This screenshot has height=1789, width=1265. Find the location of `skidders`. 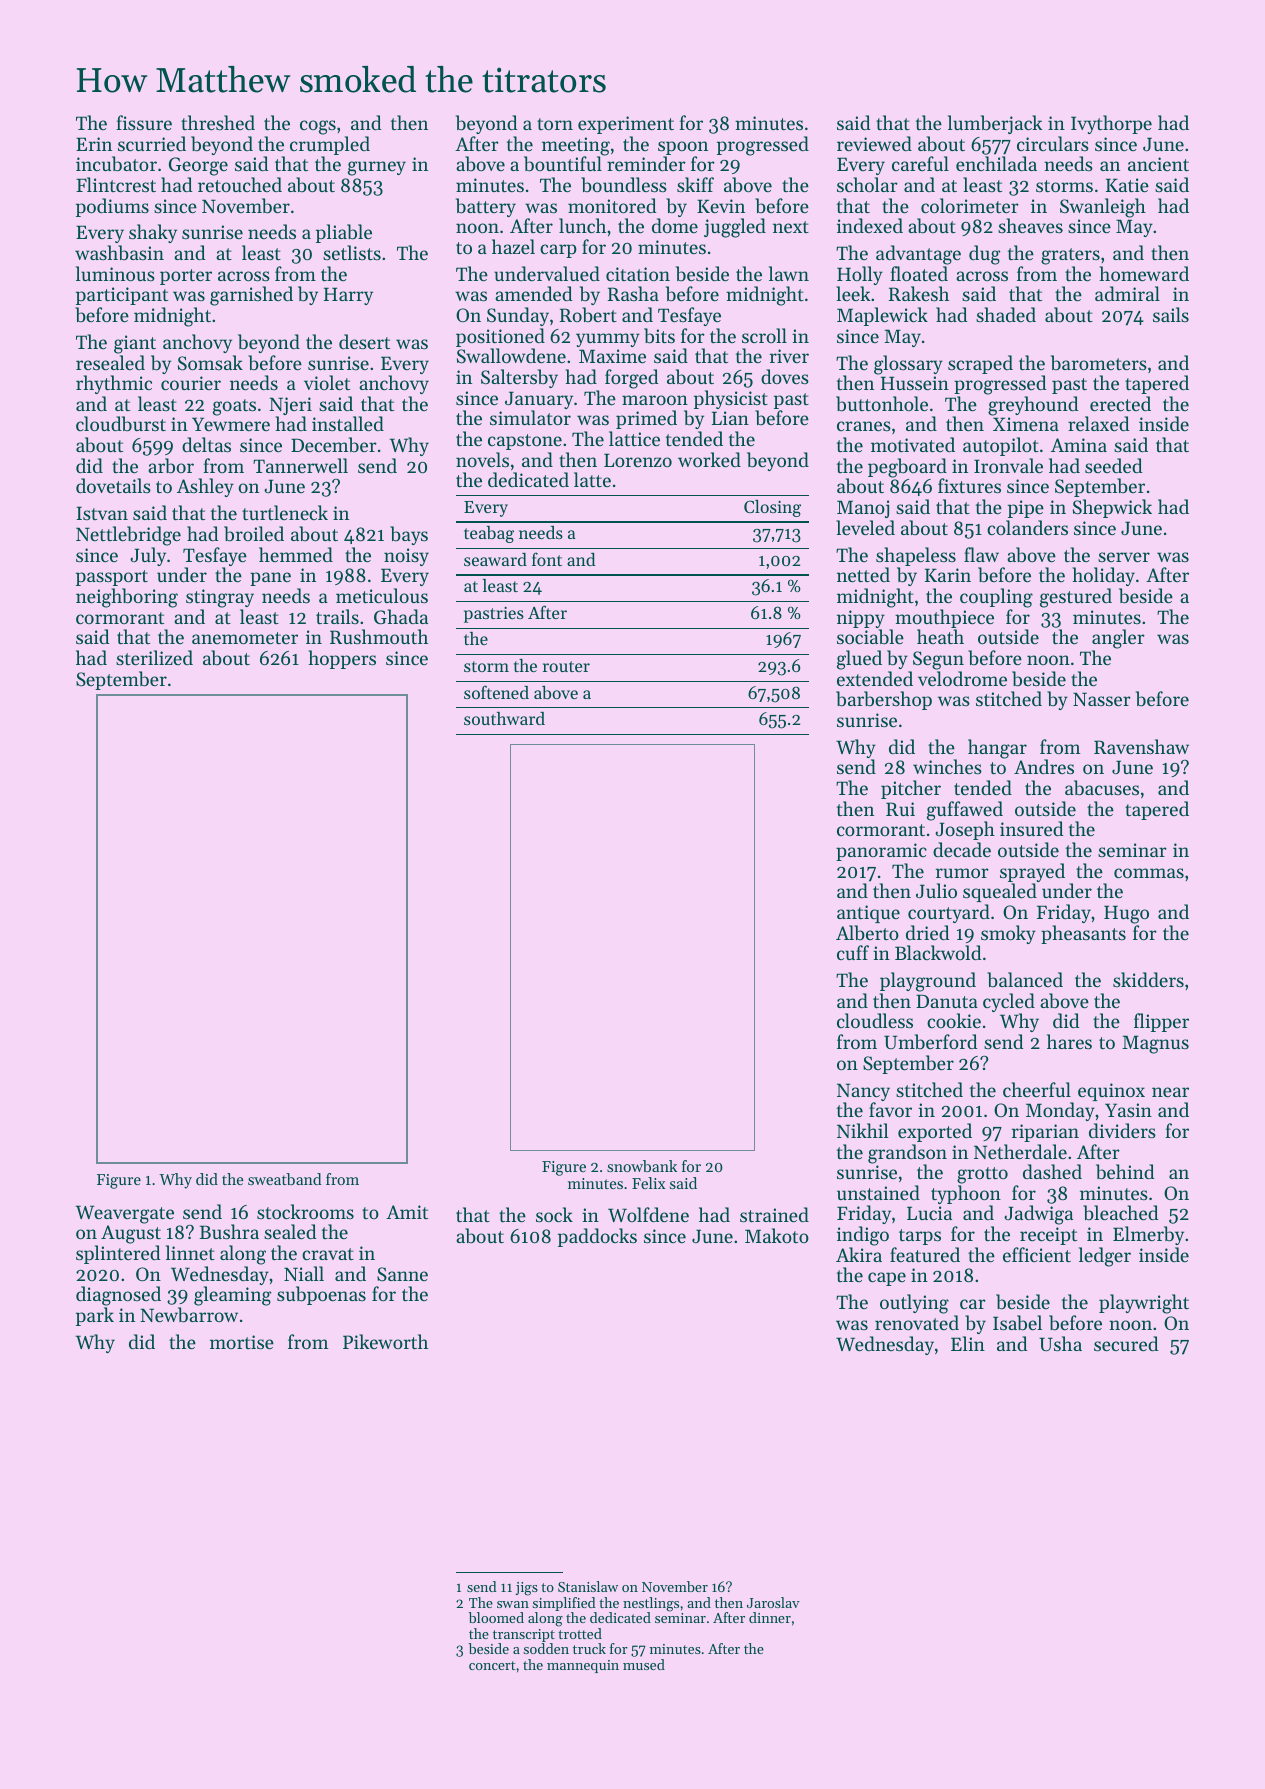

skidders is located at coordinates (1148, 979).
